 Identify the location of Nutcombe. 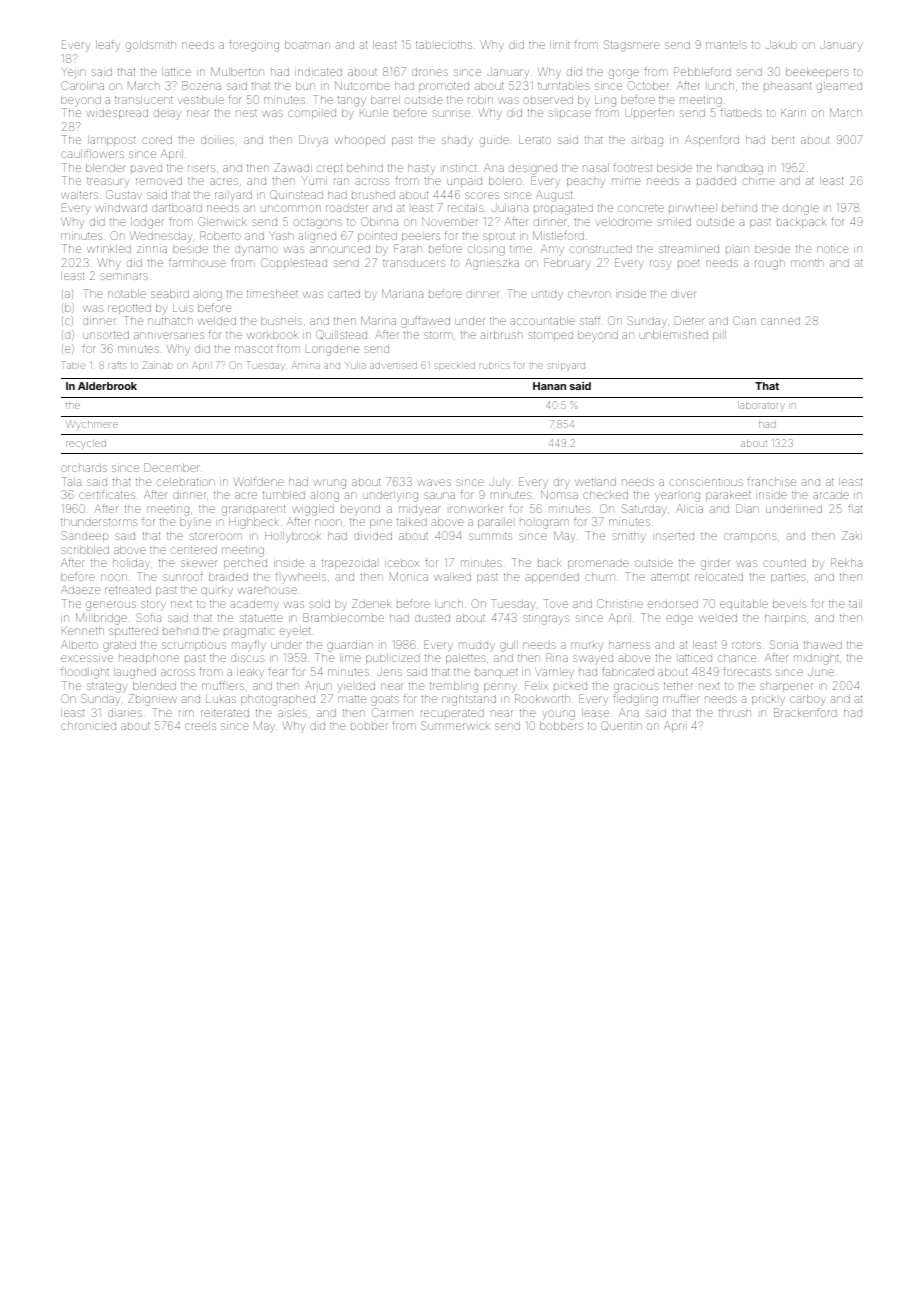
(362, 85).
